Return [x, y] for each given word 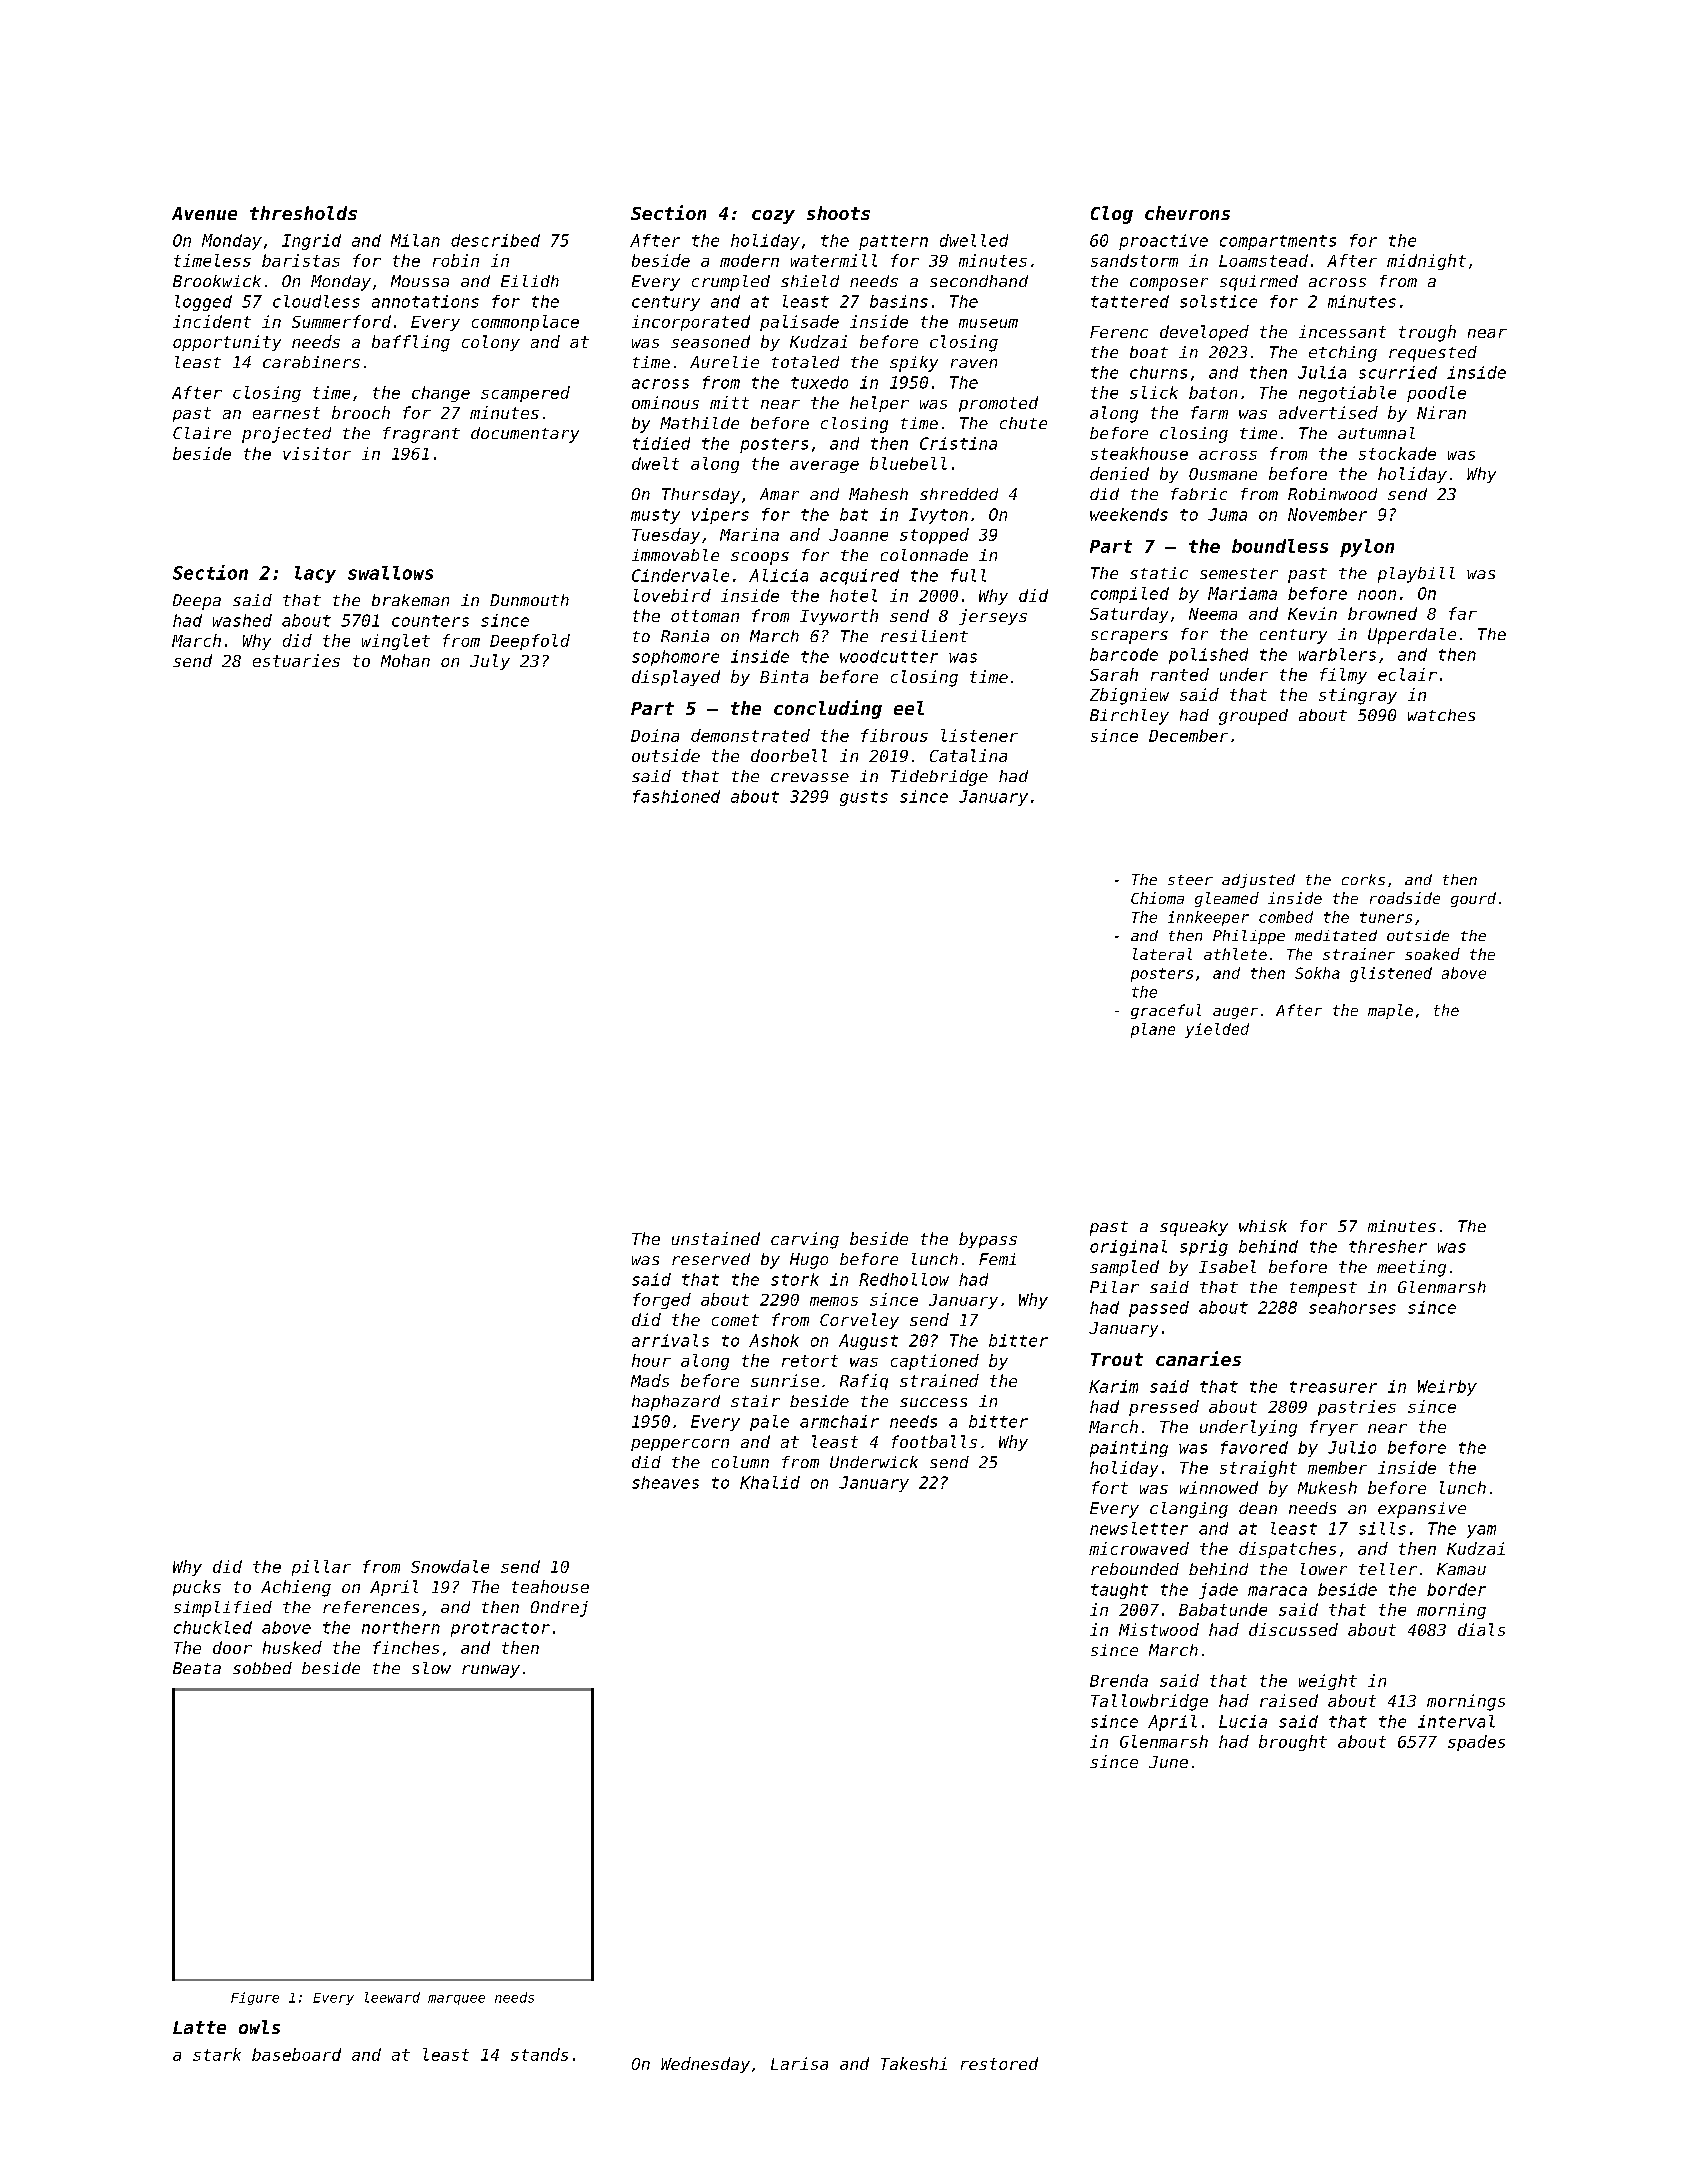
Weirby [1447, 1388]
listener [979, 735]
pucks [197, 1588]
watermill [834, 260]
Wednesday [705, 2065]
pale [769, 1423]
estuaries [296, 660]
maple [1390, 1011]
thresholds [303, 213]
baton [1213, 392]
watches [1441, 715]
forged [662, 1301]
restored [999, 2063]
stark [217, 2054]
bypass [988, 1240]
